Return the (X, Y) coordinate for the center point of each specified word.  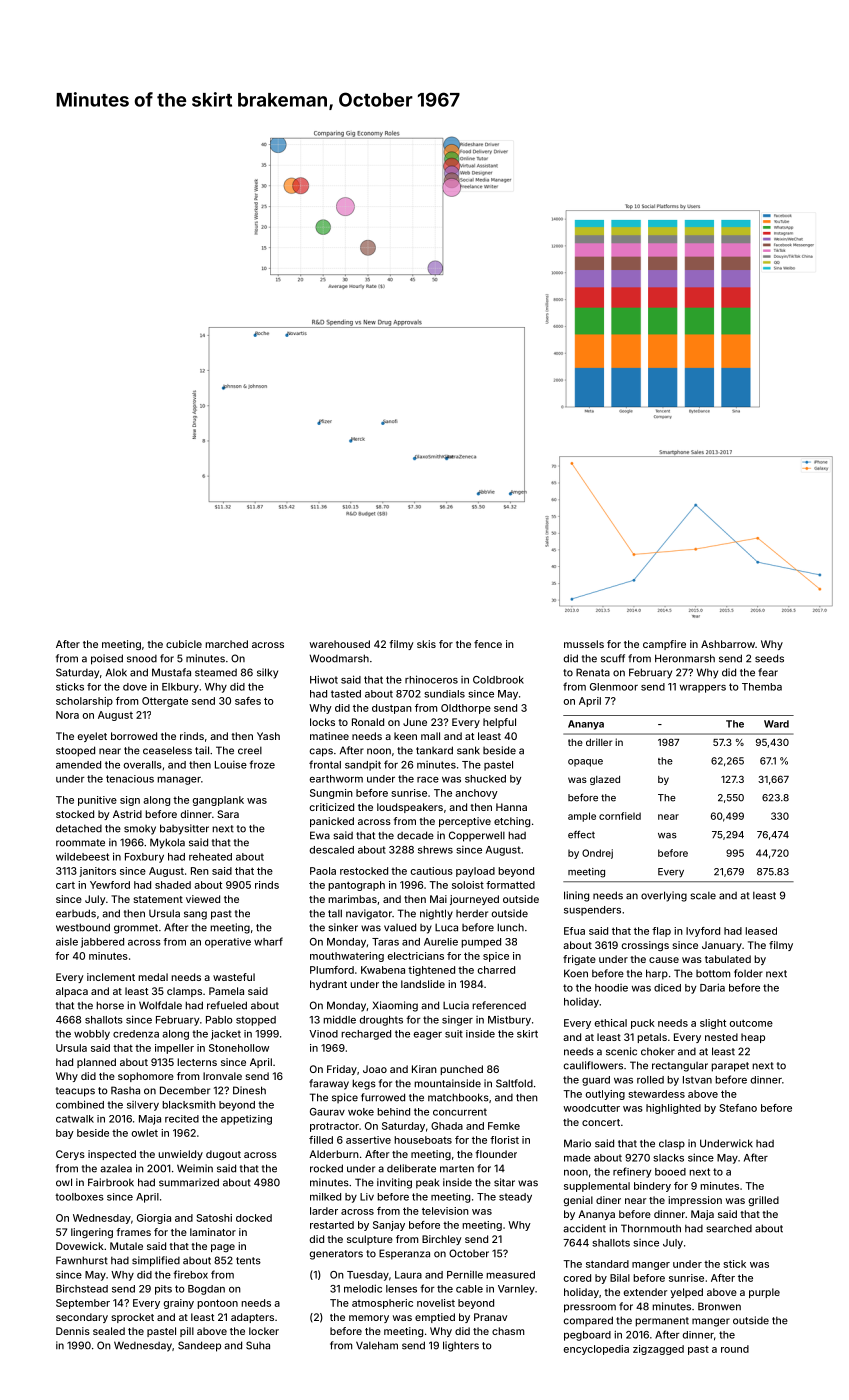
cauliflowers (593, 1065)
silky (267, 673)
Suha (258, 1345)
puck (643, 1024)
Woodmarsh (339, 658)
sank (468, 750)
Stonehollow (239, 1048)
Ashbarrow (728, 644)
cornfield (620, 816)
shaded (173, 885)
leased (761, 931)
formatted (510, 885)
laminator (213, 1232)
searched (729, 1229)
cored (577, 1278)
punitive (97, 801)
